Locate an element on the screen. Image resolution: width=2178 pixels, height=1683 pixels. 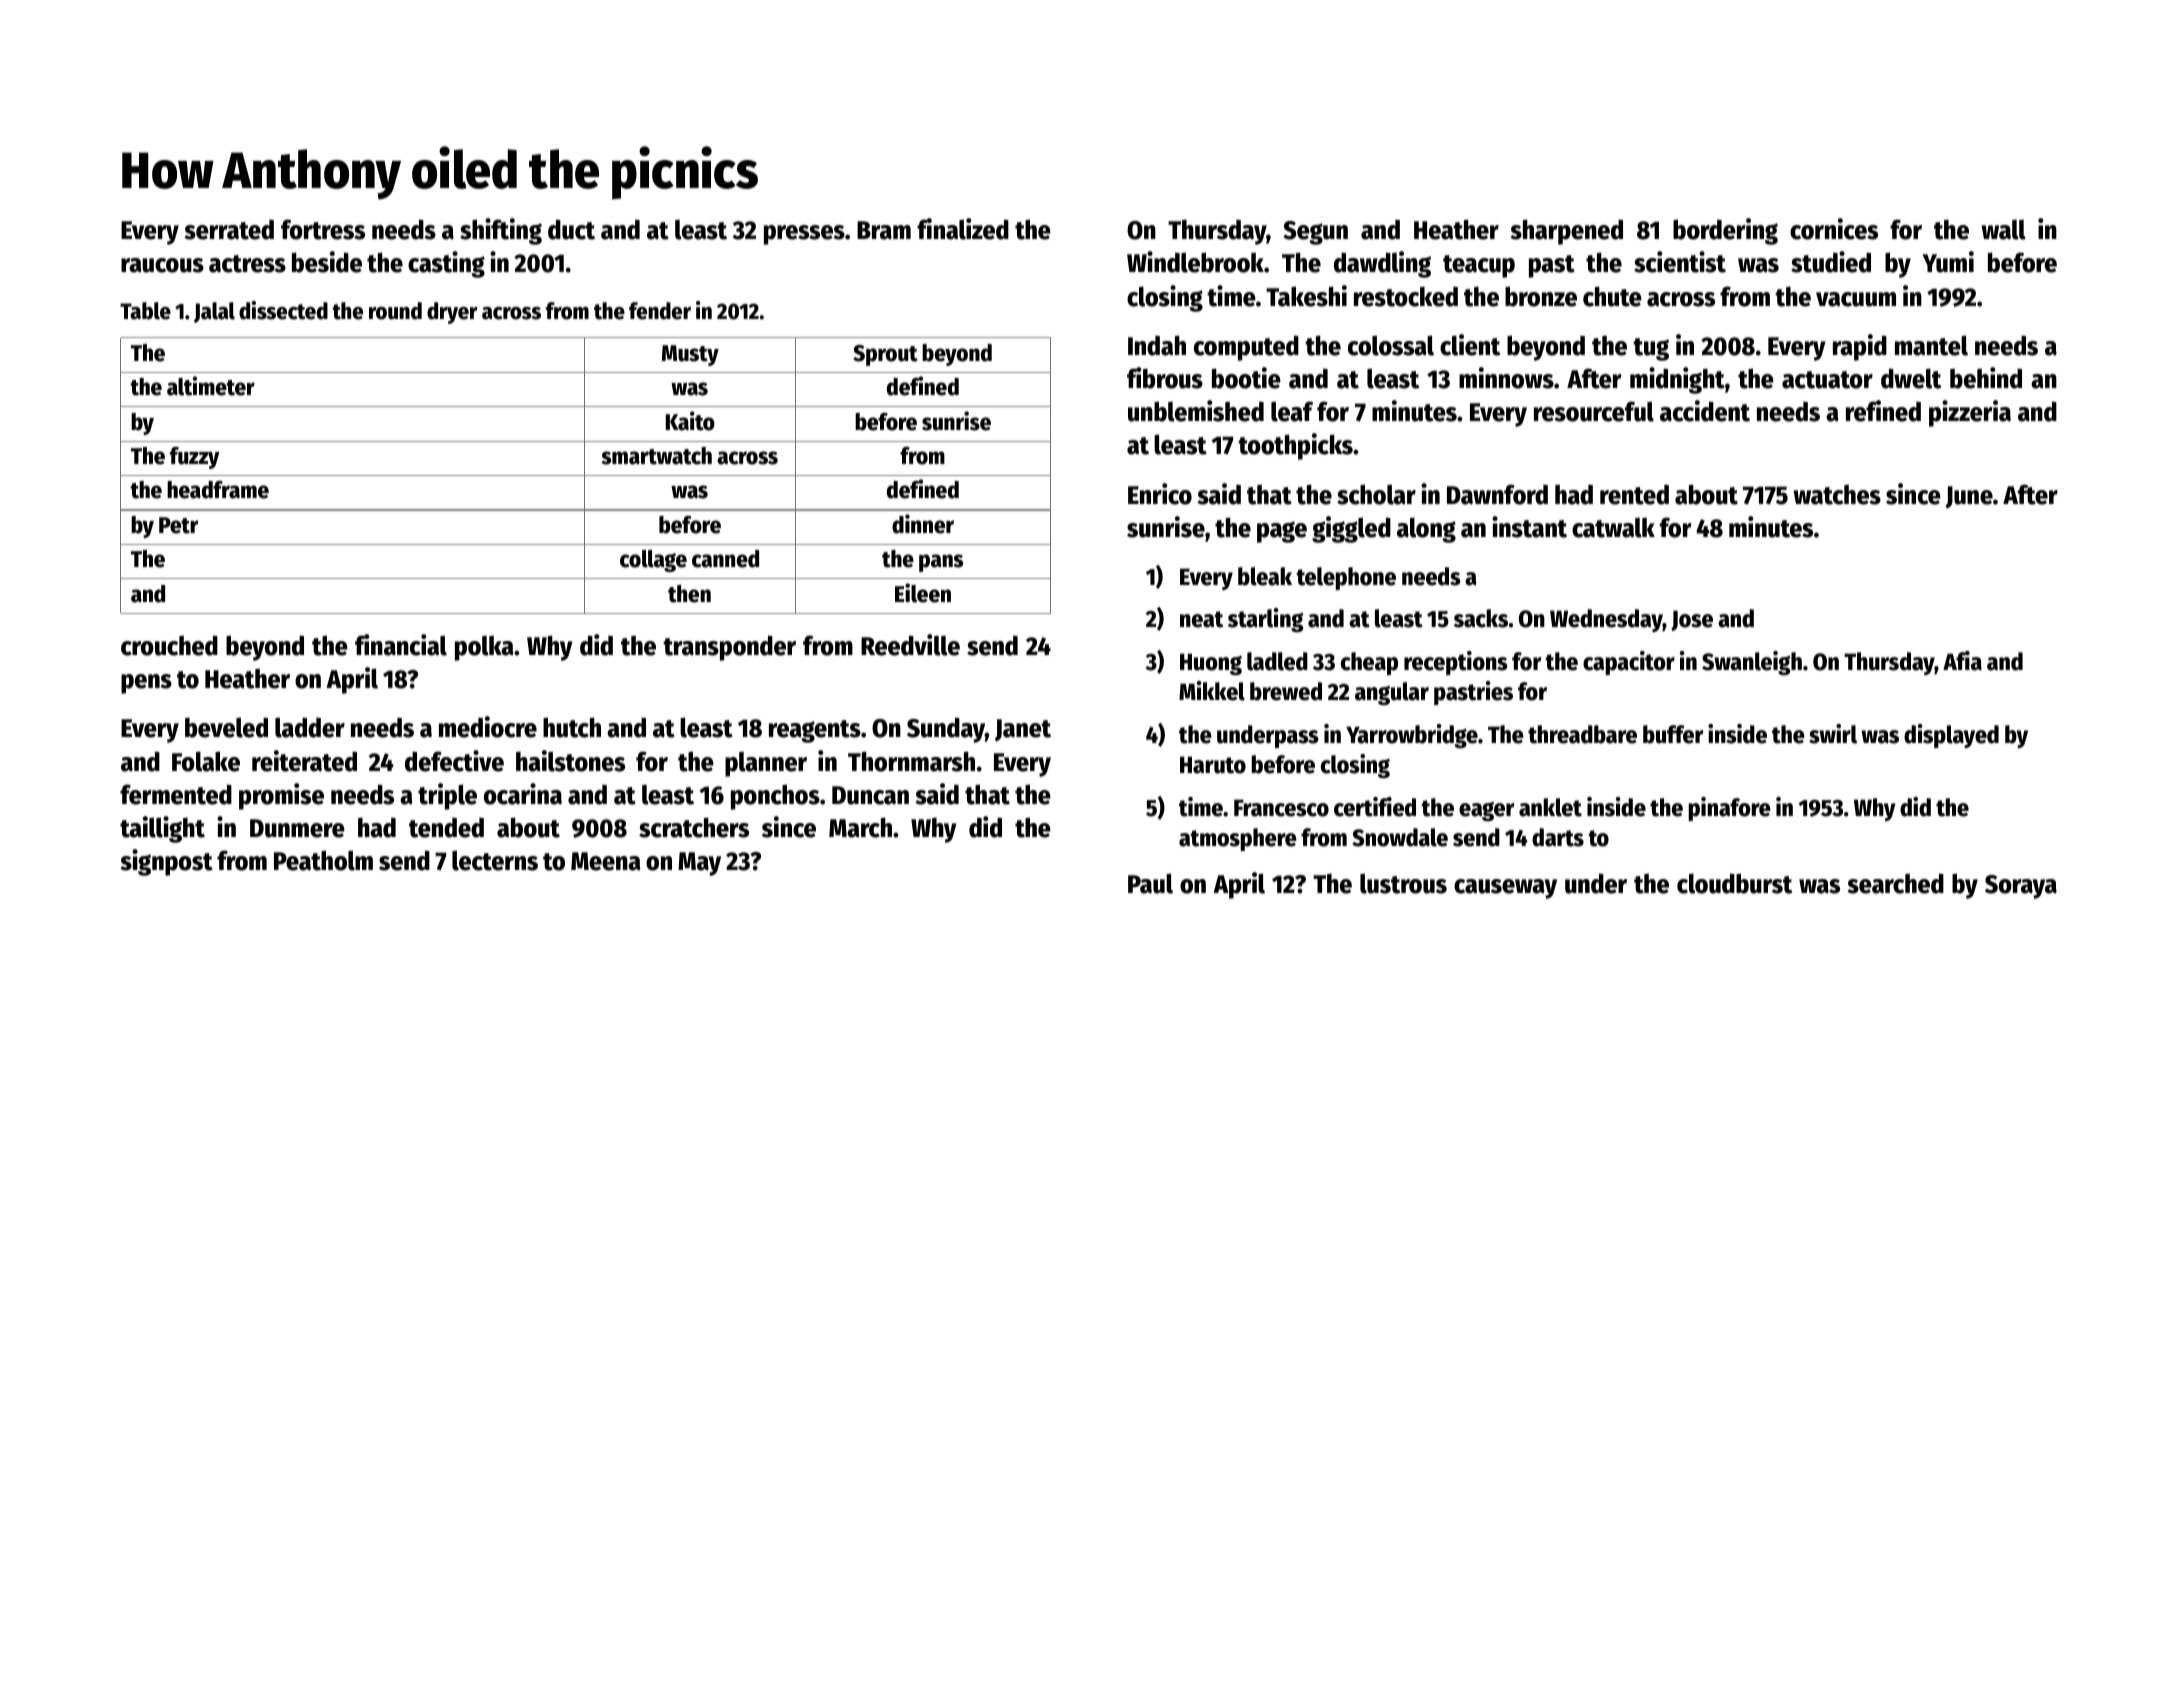
lecterns is located at coordinates (495, 860).
